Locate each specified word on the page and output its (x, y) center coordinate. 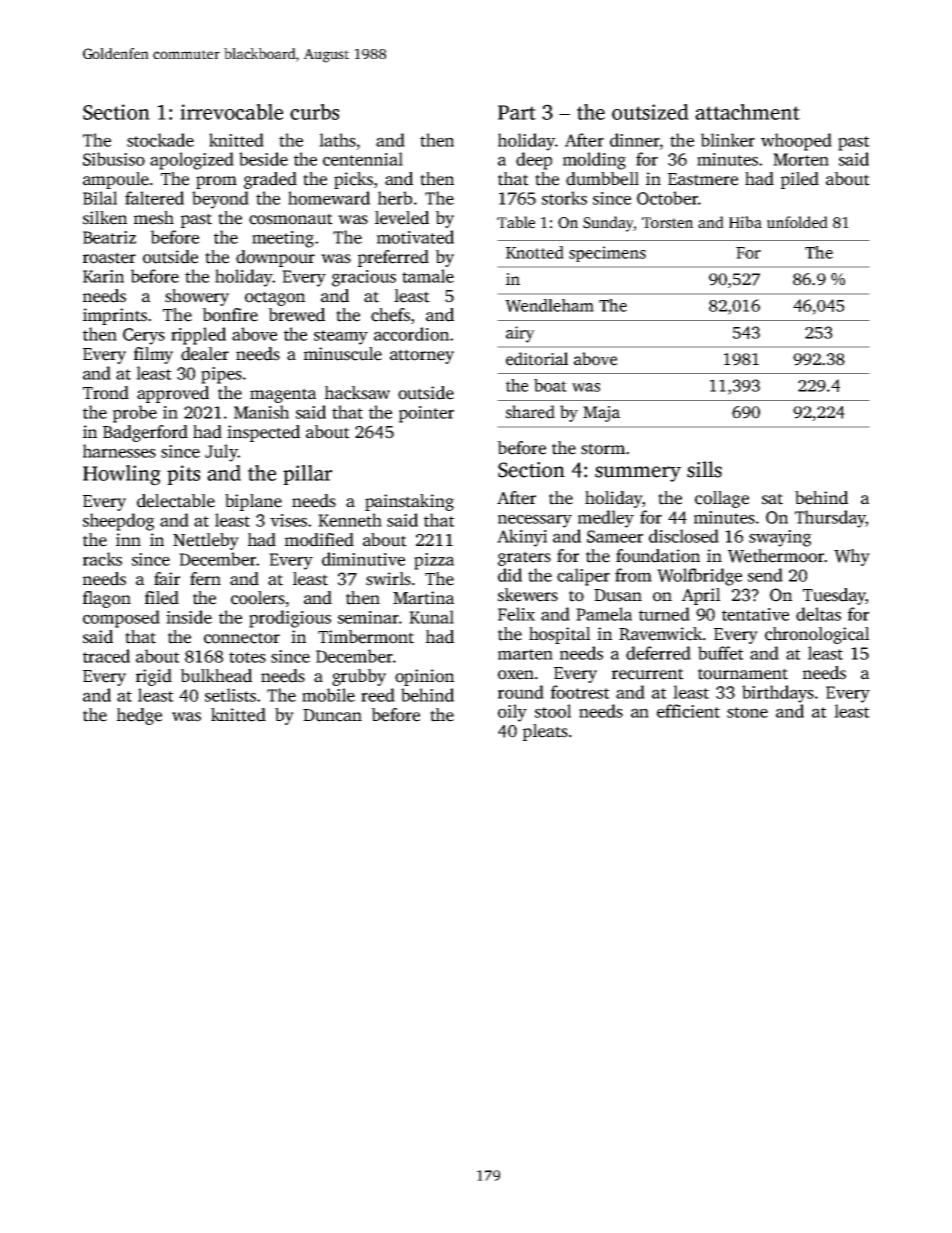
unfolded (797, 222)
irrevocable (231, 112)
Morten (801, 159)
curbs (314, 112)
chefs (390, 315)
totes (247, 657)
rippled (198, 336)
